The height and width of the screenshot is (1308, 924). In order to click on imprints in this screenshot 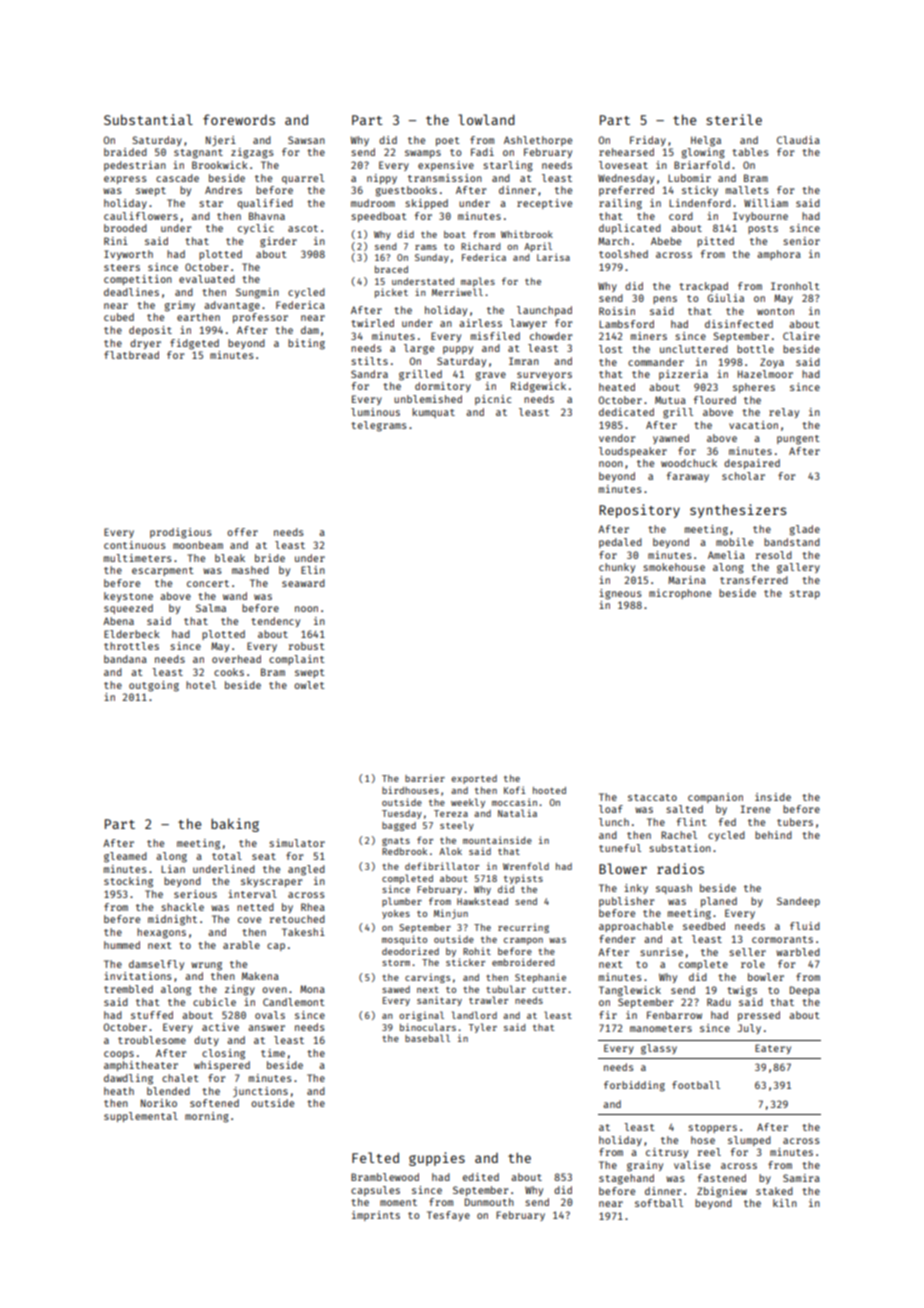, I will do `click(376, 1216)`.
